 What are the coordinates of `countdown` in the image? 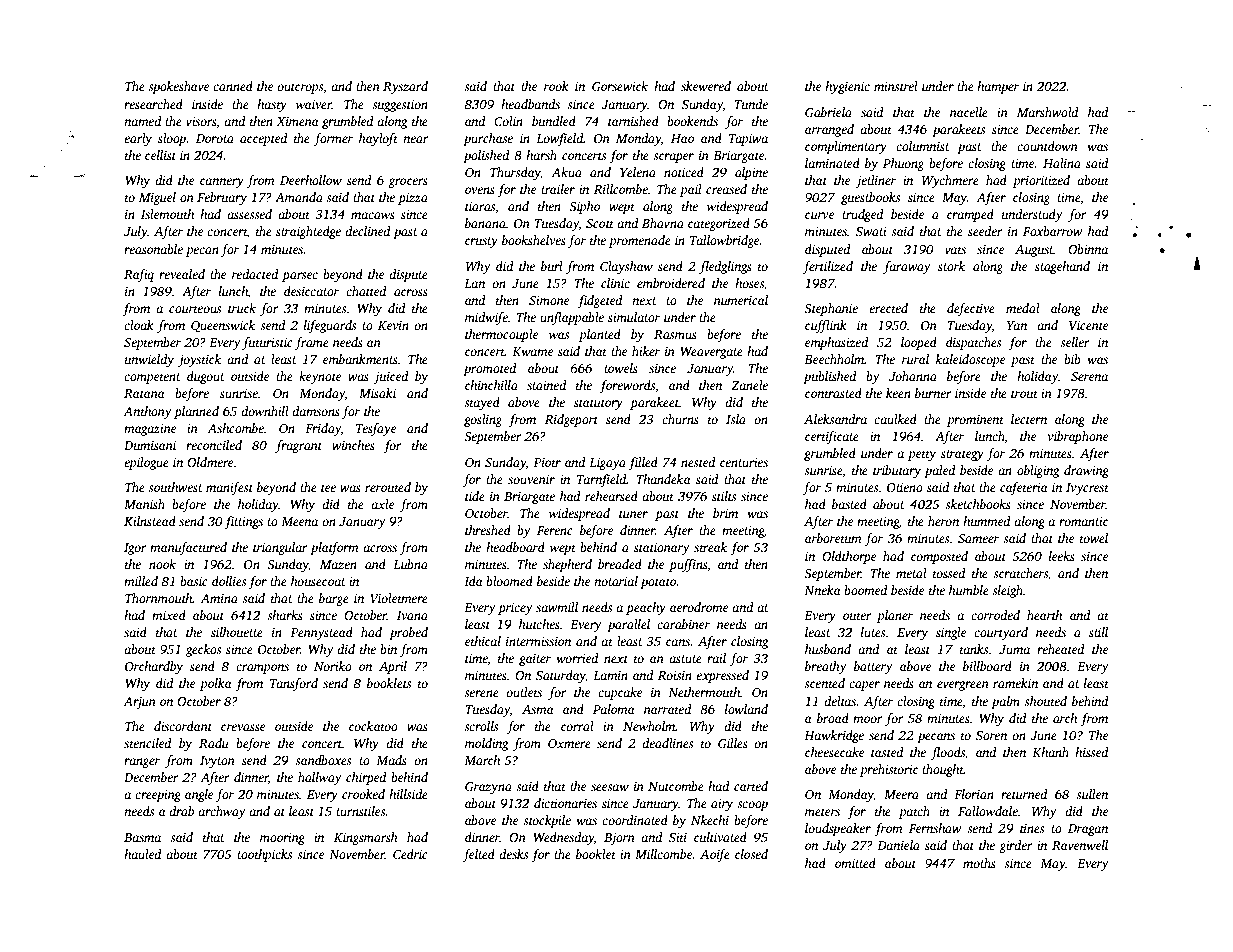 It's located at (1047, 146).
